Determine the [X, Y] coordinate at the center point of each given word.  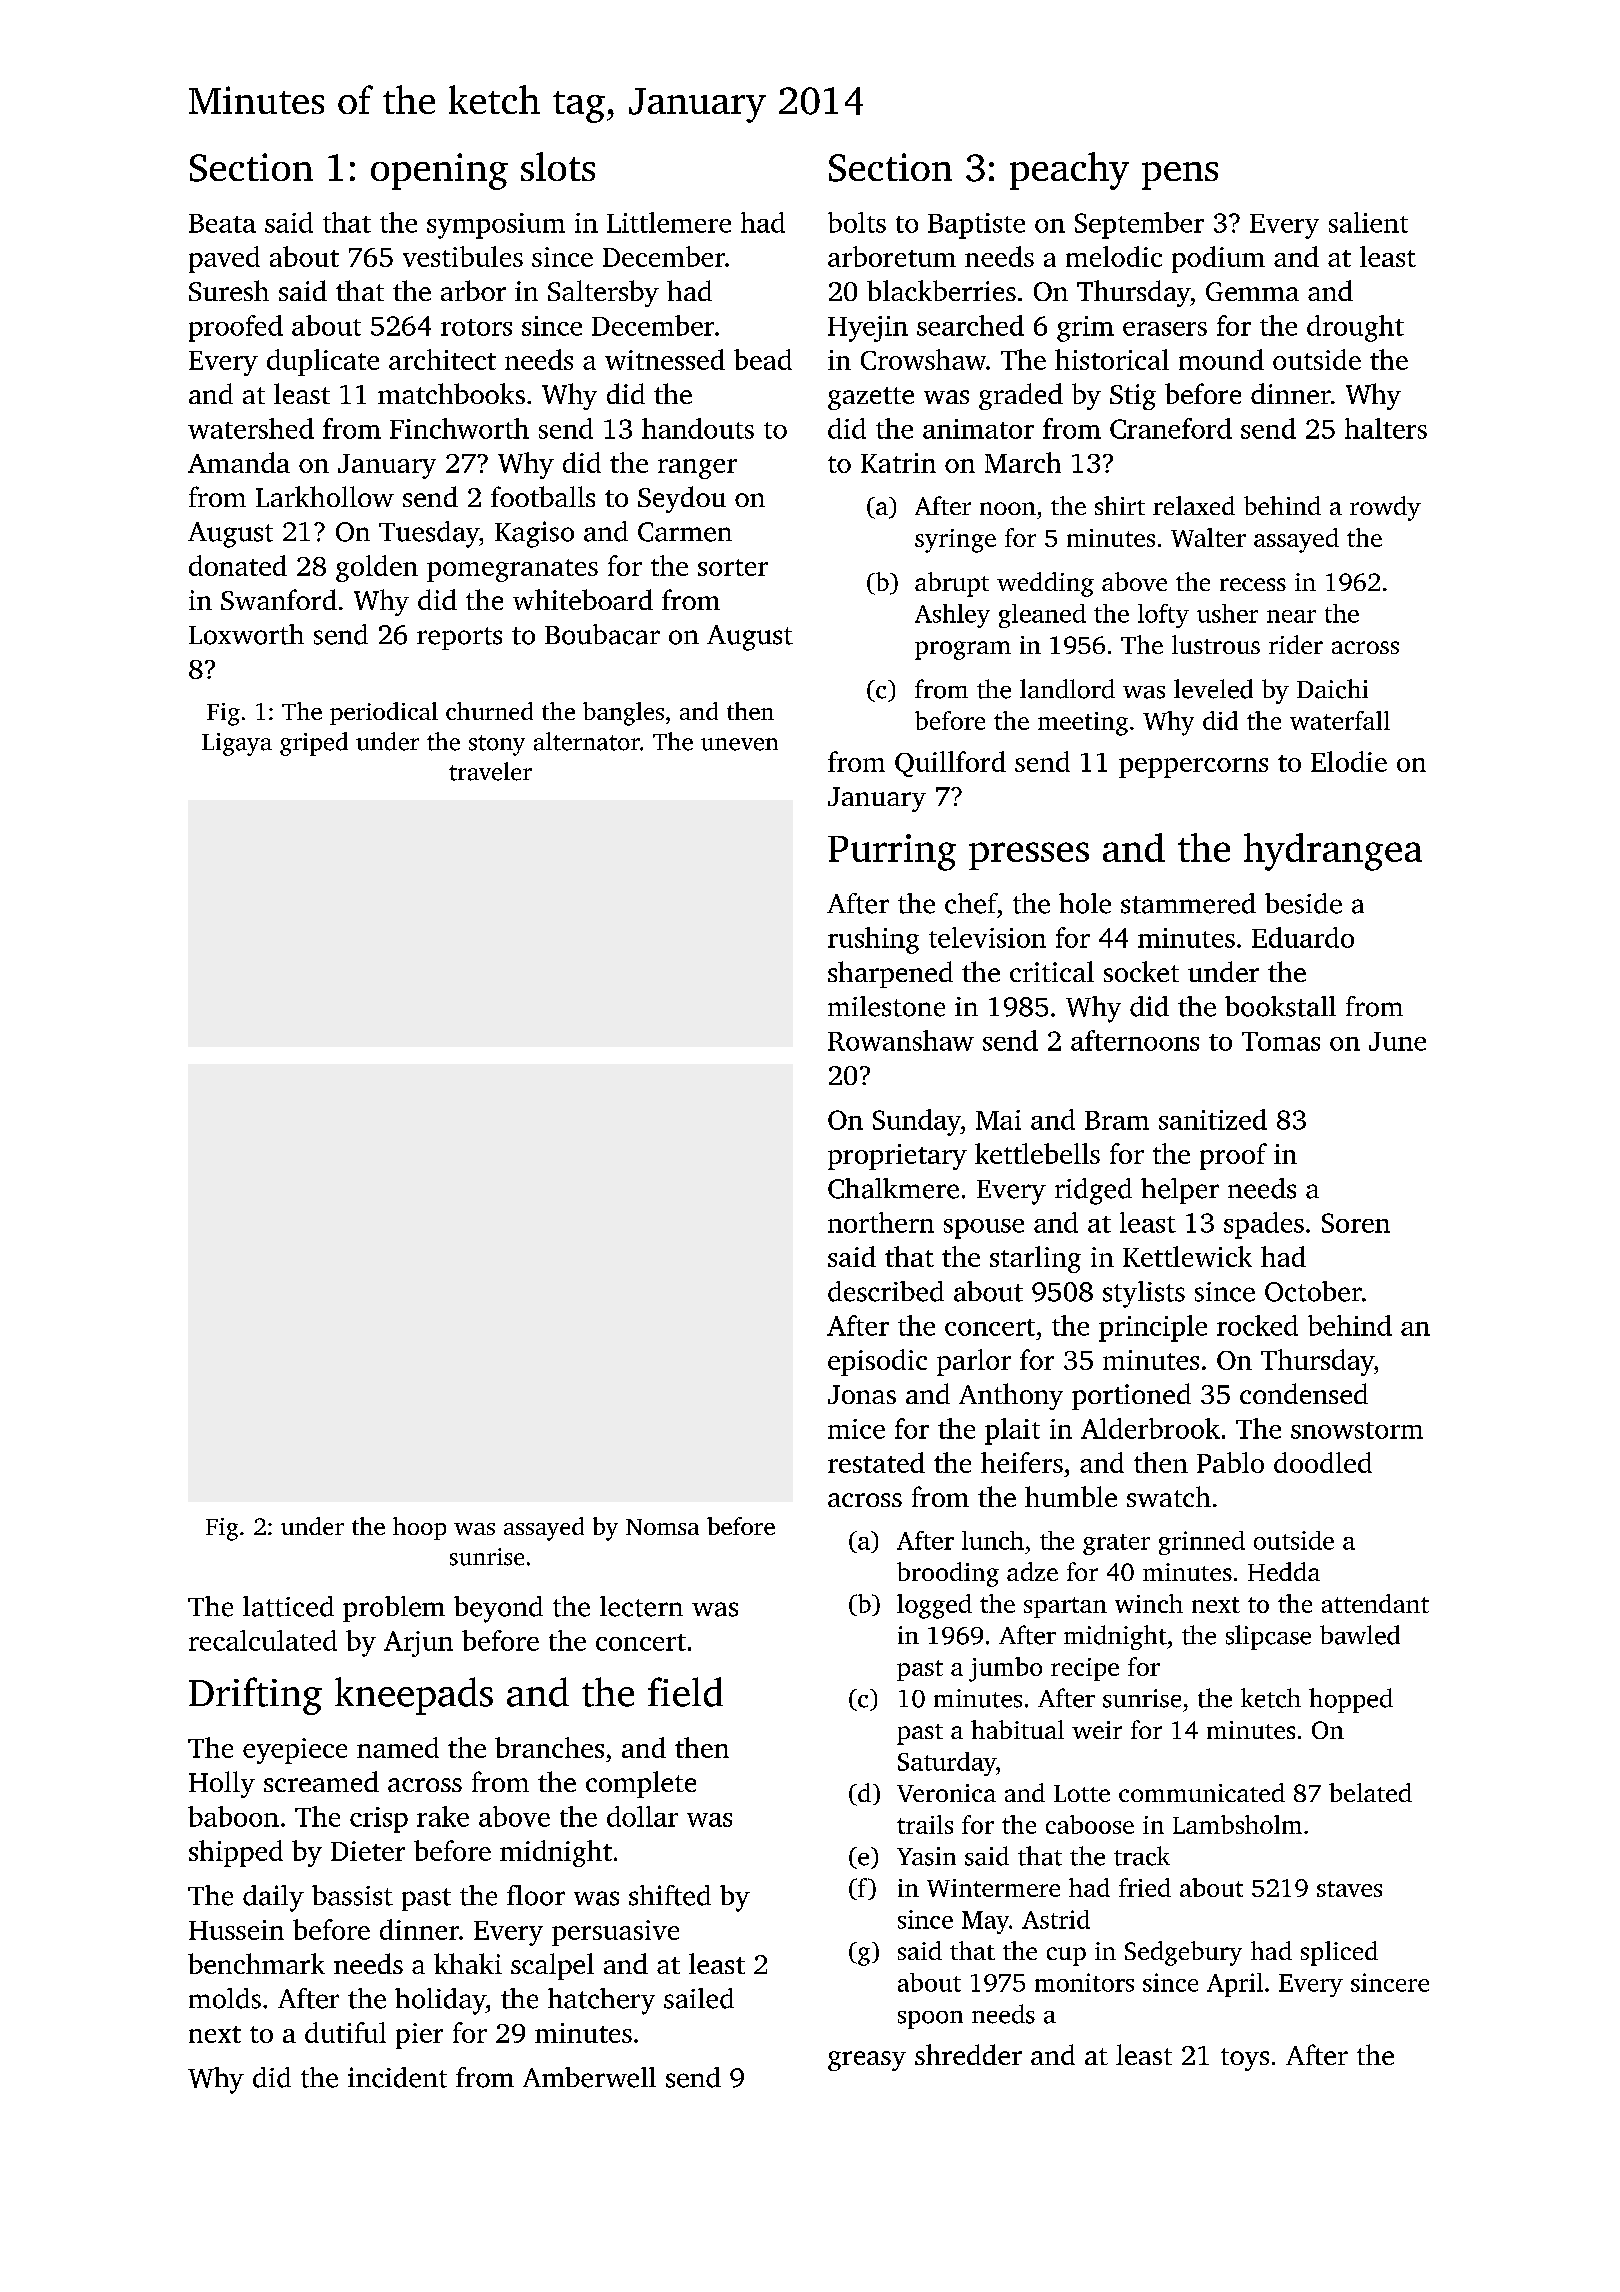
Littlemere [669, 222]
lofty [1163, 616]
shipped [236, 1853]
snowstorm [1357, 1430]
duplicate [323, 362]
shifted [670, 1895]
